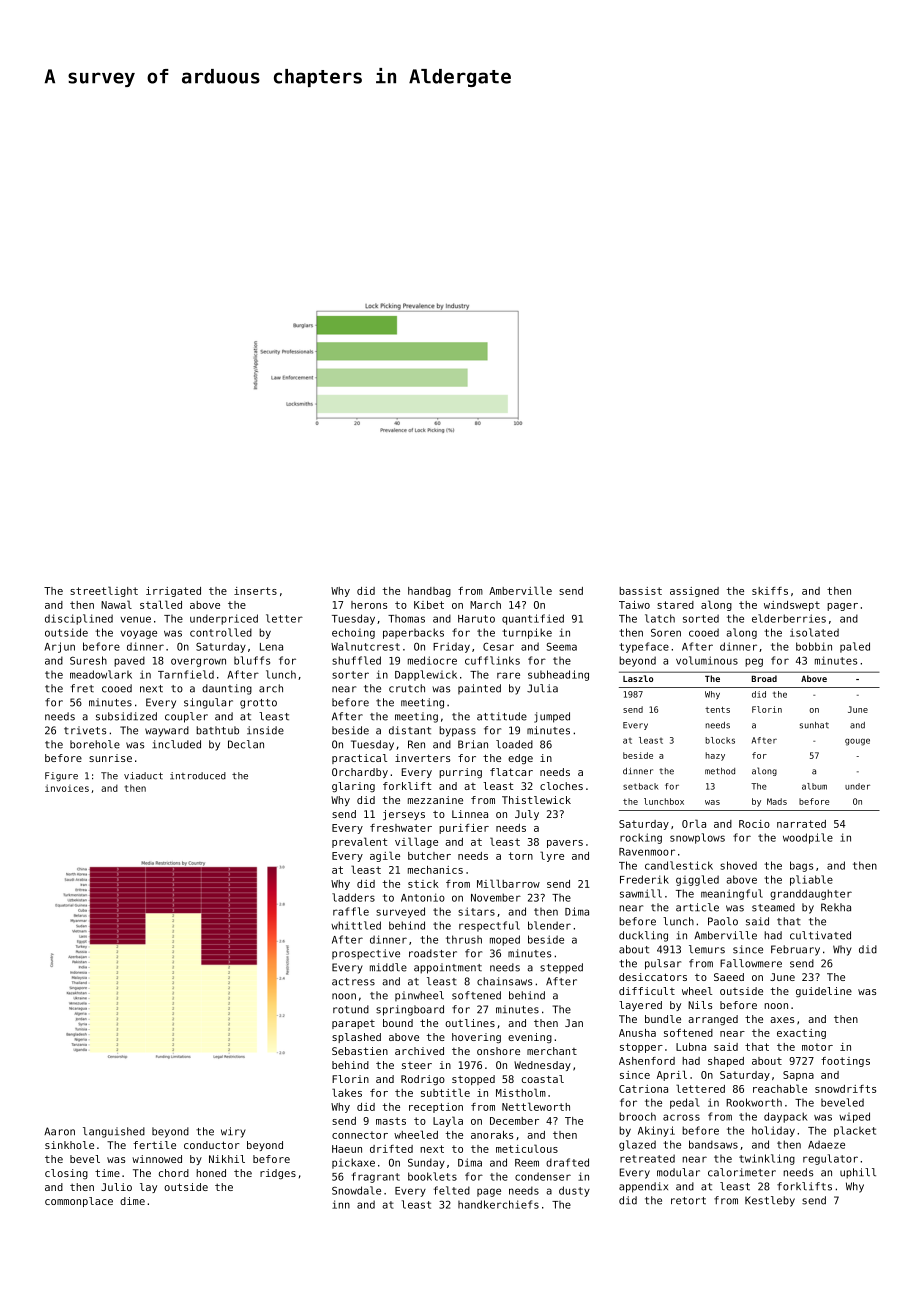  What do you see at coordinates (552, 1051) in the document?
I see `merchant` at bounding box center [552, 1051].
